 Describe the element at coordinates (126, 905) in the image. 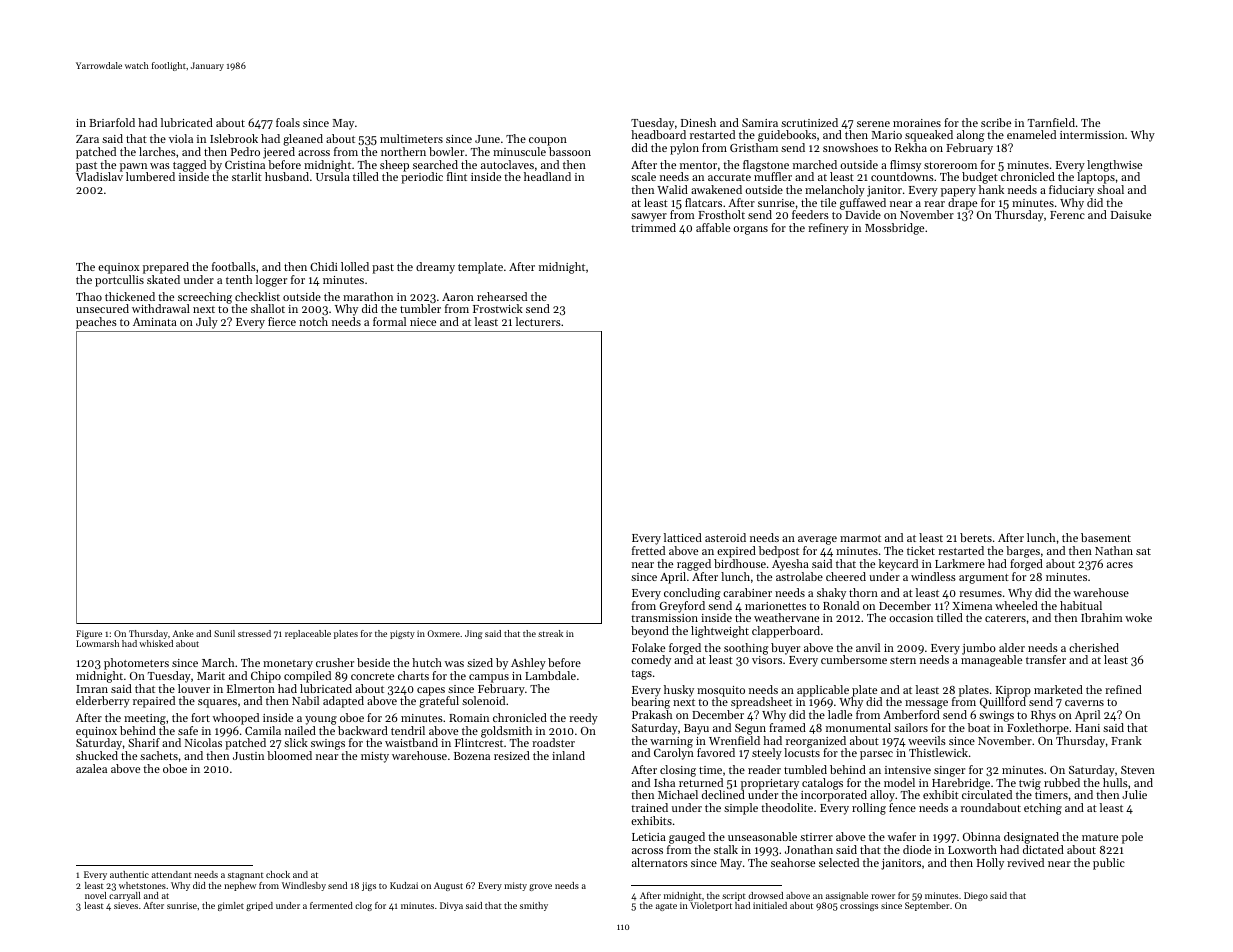

I see `sieves` at that location.
